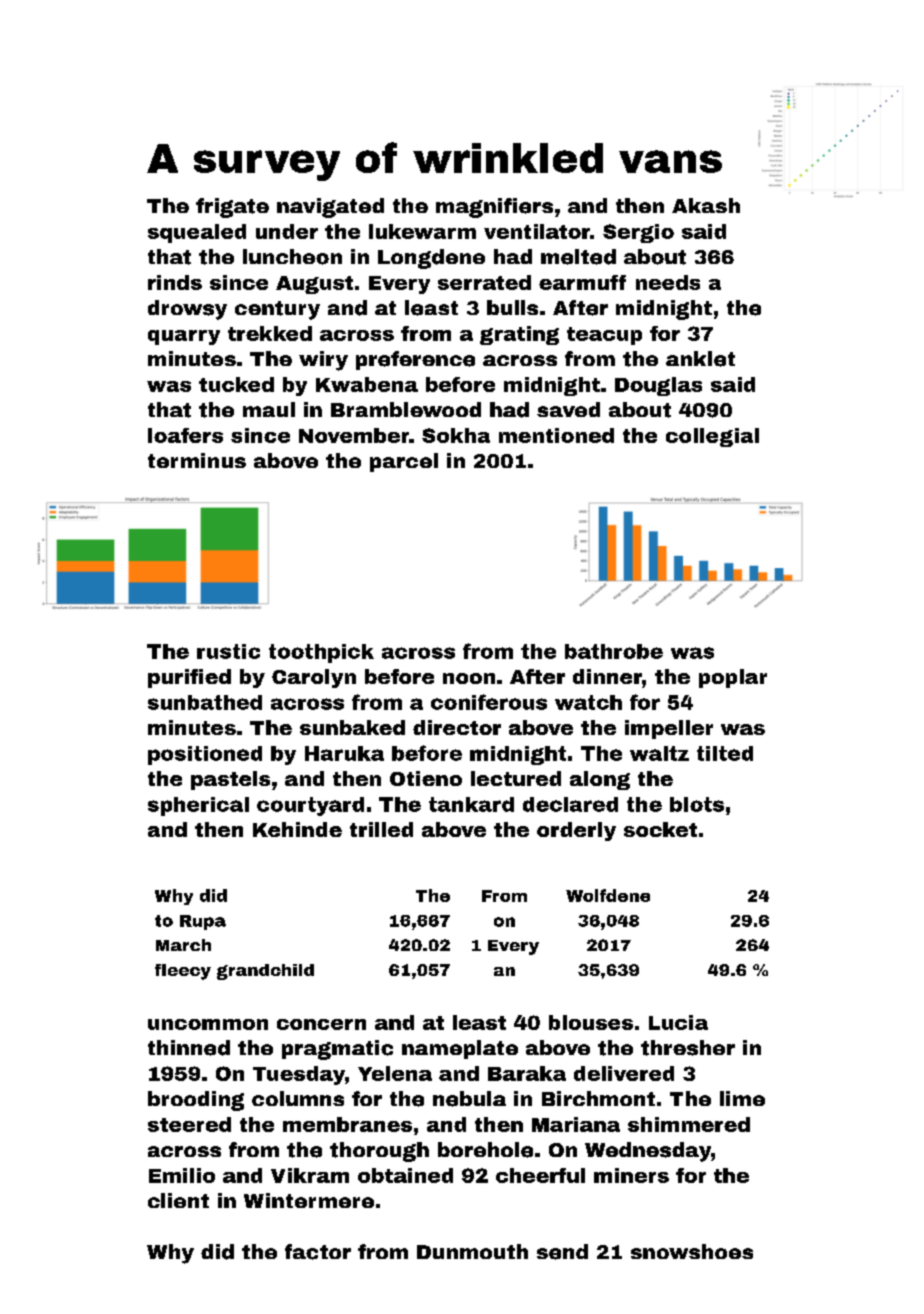 This screenshot has width=924, height=1314. Describe the element at coordinates (330, 208) in the screenshot. I see `navigated` at that location.
